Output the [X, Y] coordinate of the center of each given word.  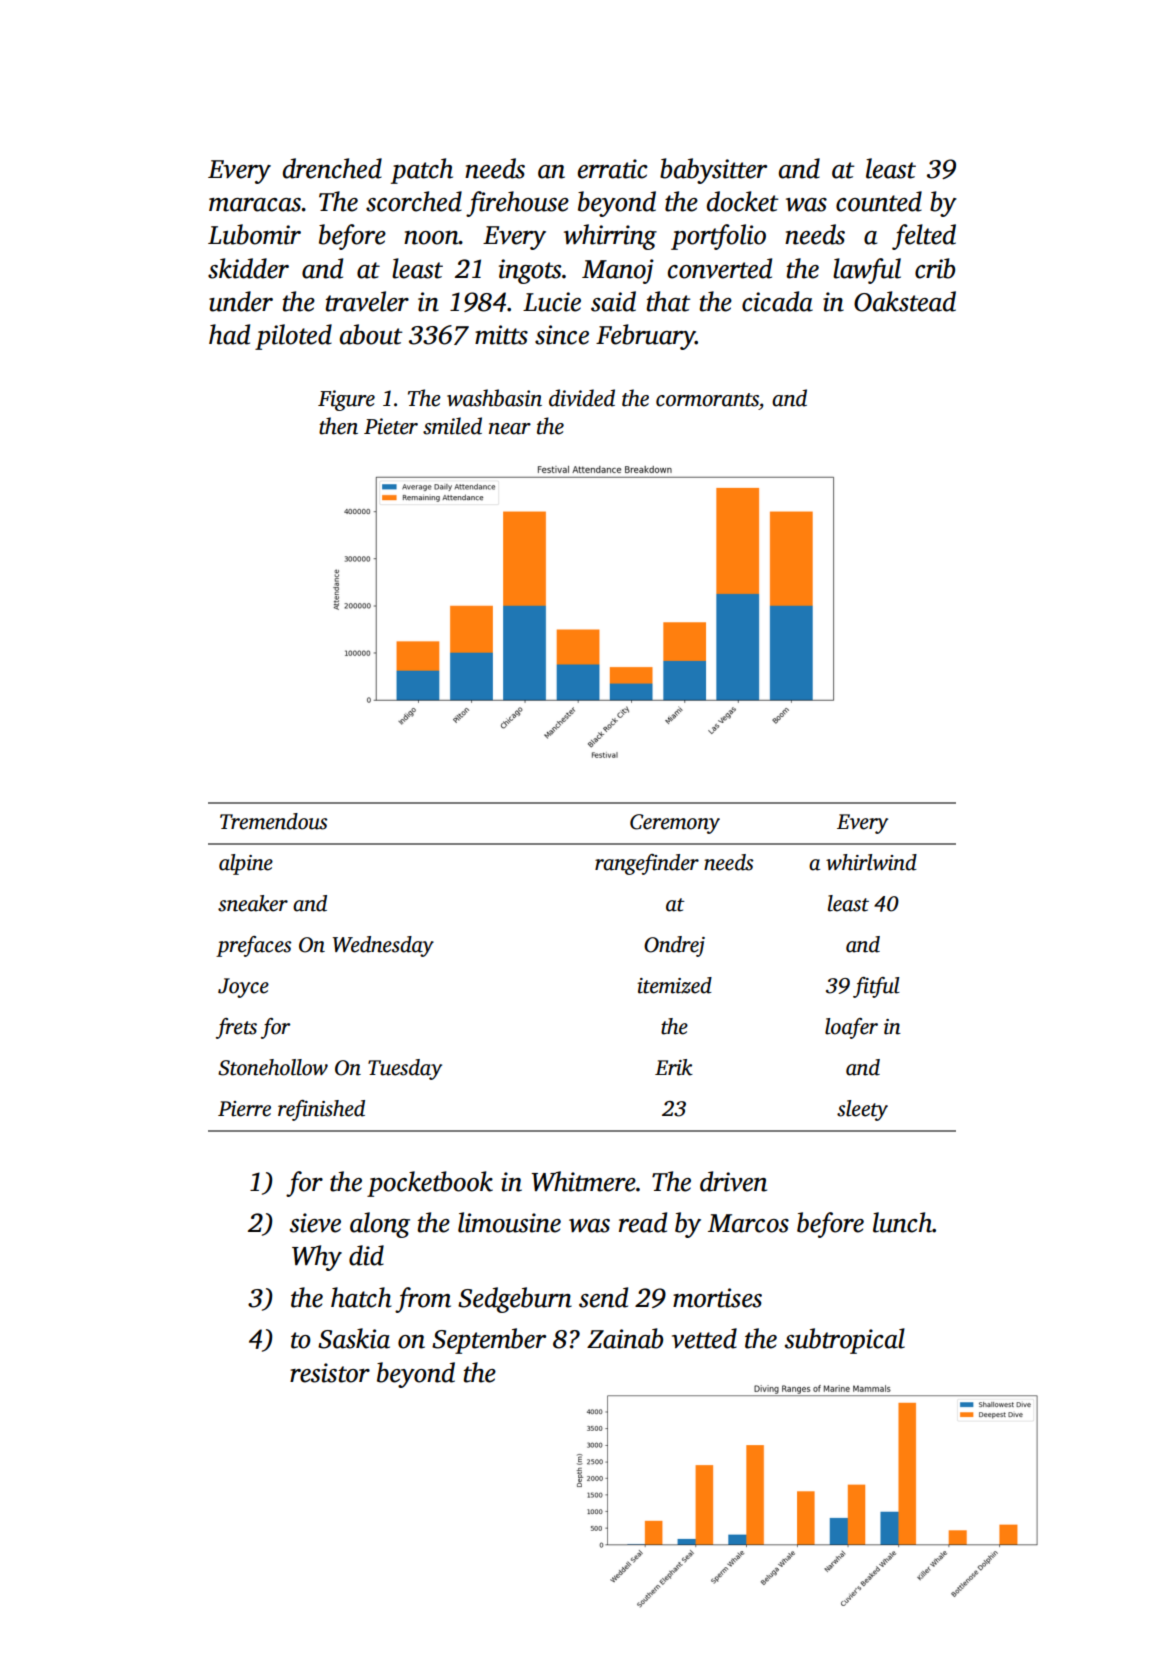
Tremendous [273, 821]
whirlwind [871, 862]
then [338, 426]
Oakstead [905, 301]
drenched [332, 168]
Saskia [354, 1338]
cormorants [707, 400]
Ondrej [674, 946]
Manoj [618, 271]
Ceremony [675, 824]
